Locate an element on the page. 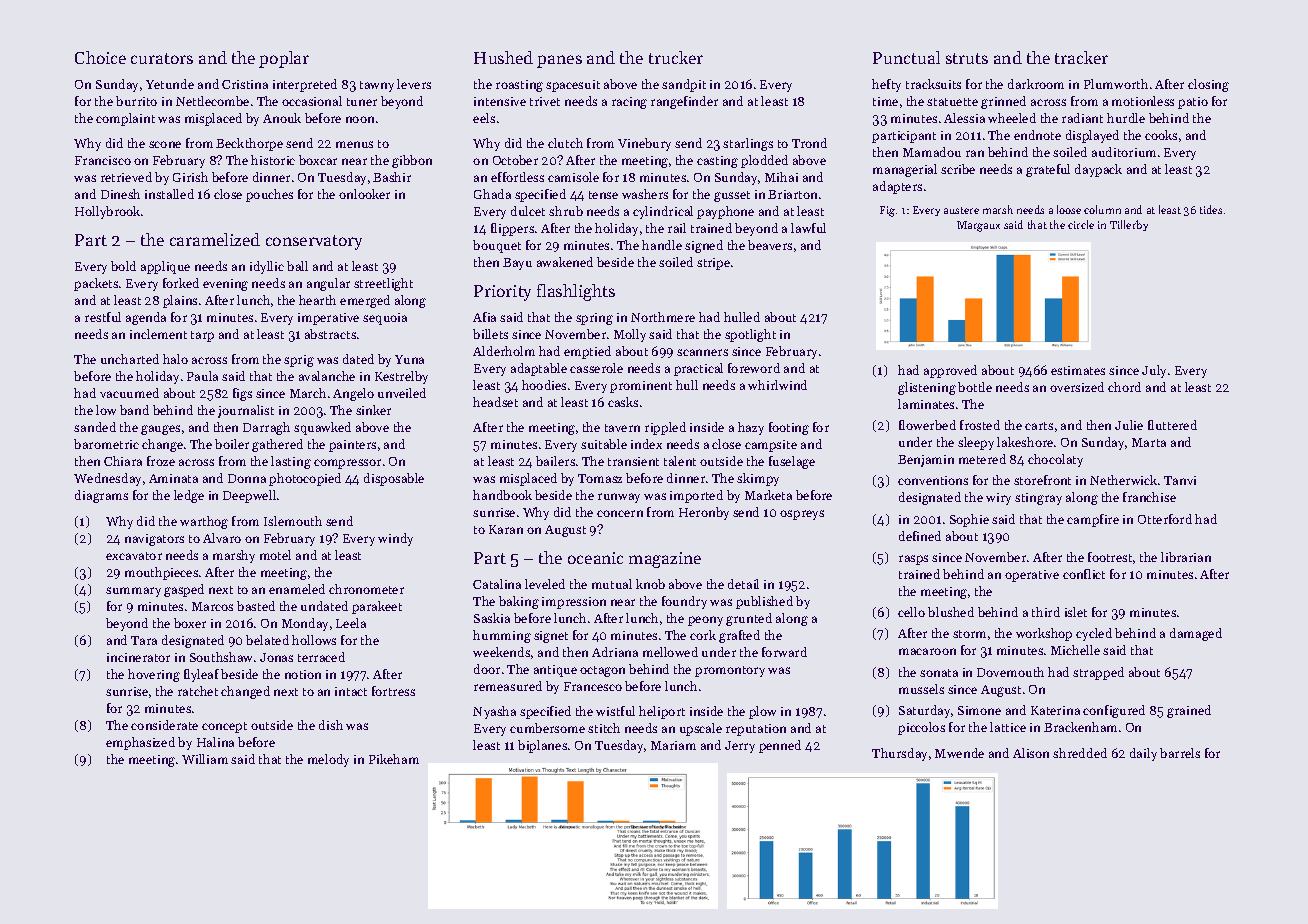 The image size is (1308, 924). caramelized is located at coordinates (215, 239).
